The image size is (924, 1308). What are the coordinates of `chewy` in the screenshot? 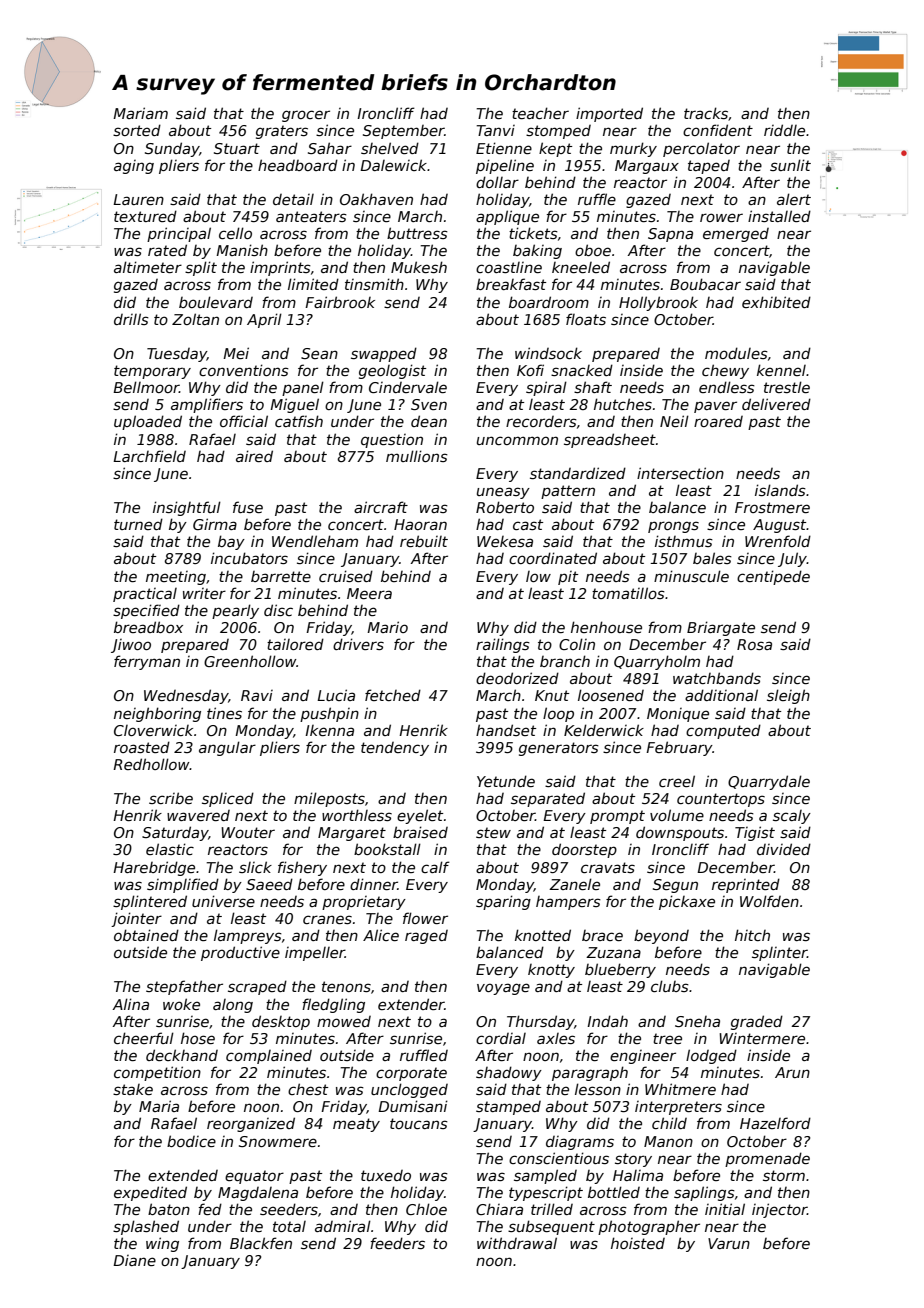 It's located at (725, 371).
